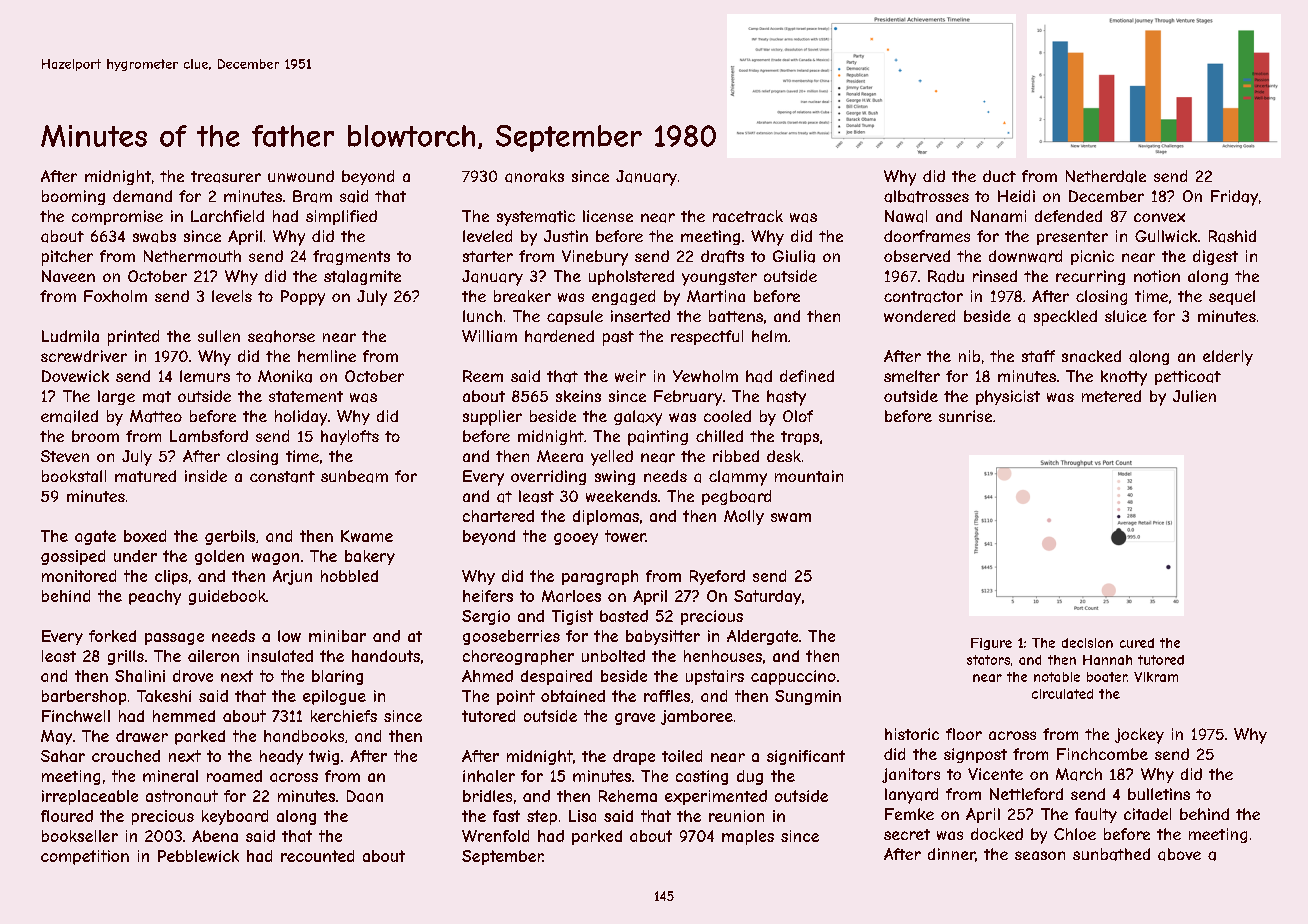 The width and height of the screenshot is (1308, 924). I want to click on Netherdale, so click(1106, 176).
